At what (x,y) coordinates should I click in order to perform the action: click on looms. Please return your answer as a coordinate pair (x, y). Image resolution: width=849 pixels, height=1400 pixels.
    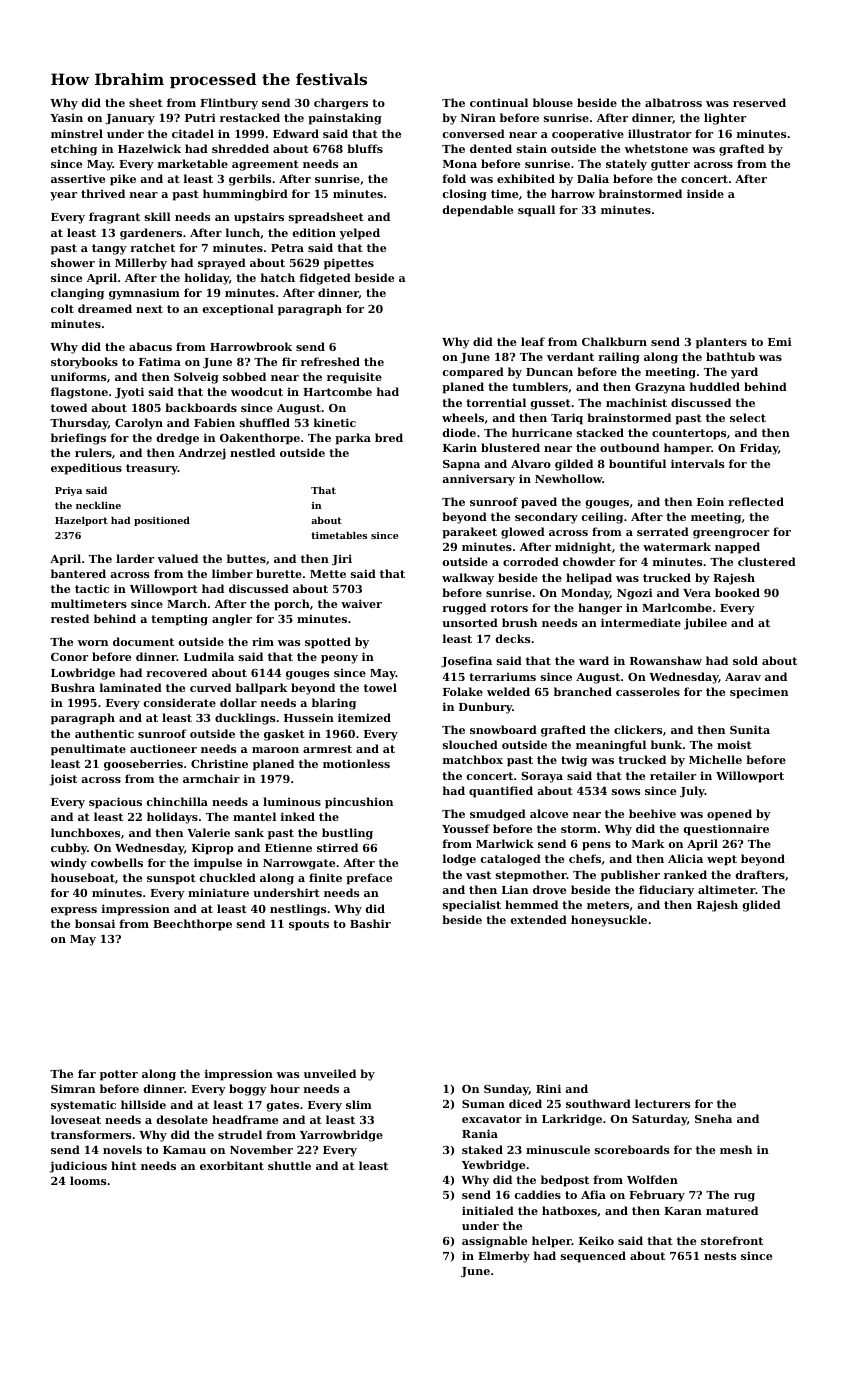
    Looking at the image, I should click on (88, 1180).
